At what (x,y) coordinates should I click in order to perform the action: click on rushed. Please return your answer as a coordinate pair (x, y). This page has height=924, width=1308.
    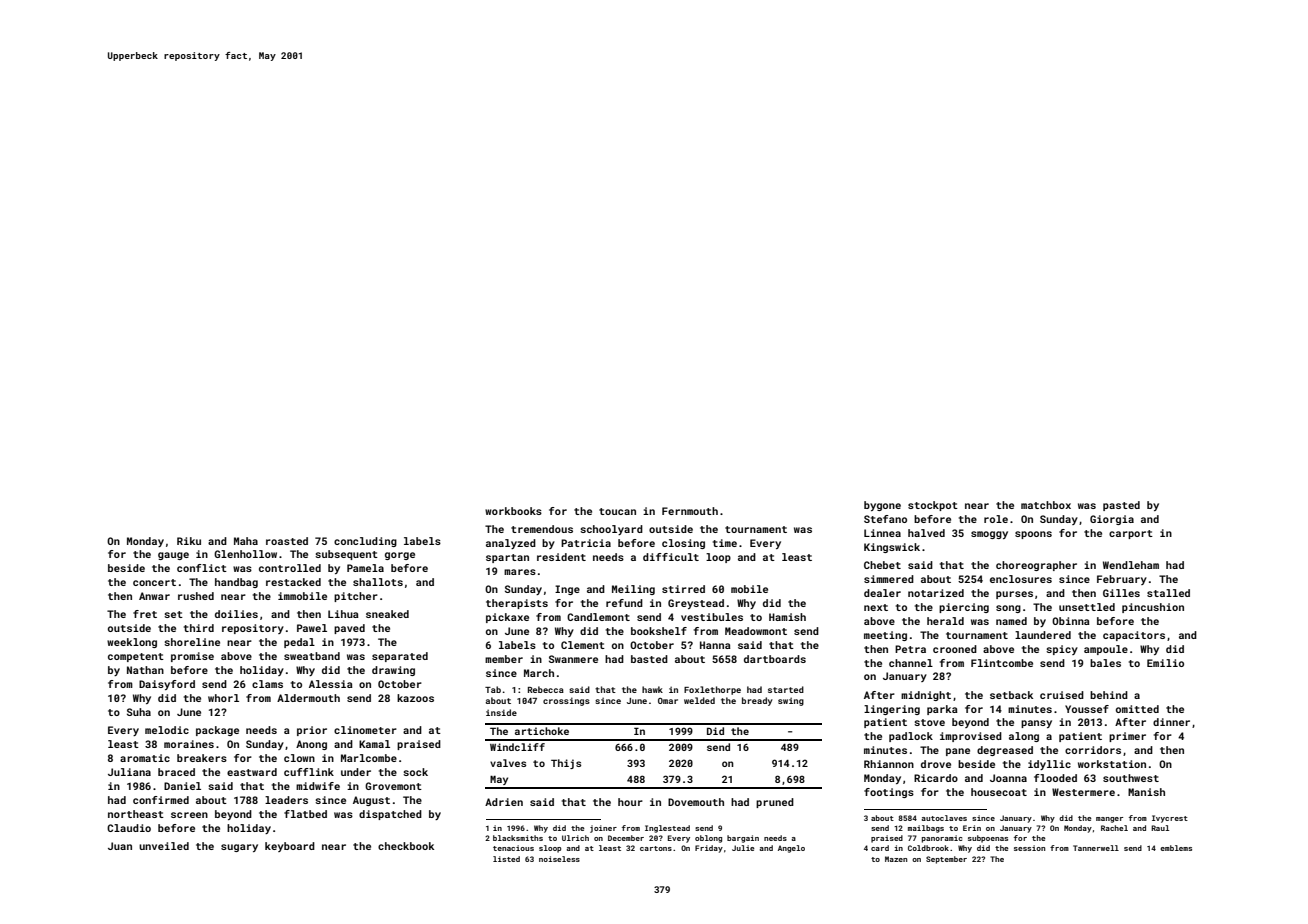
    Looking at the image, I should click on (196, 596).
